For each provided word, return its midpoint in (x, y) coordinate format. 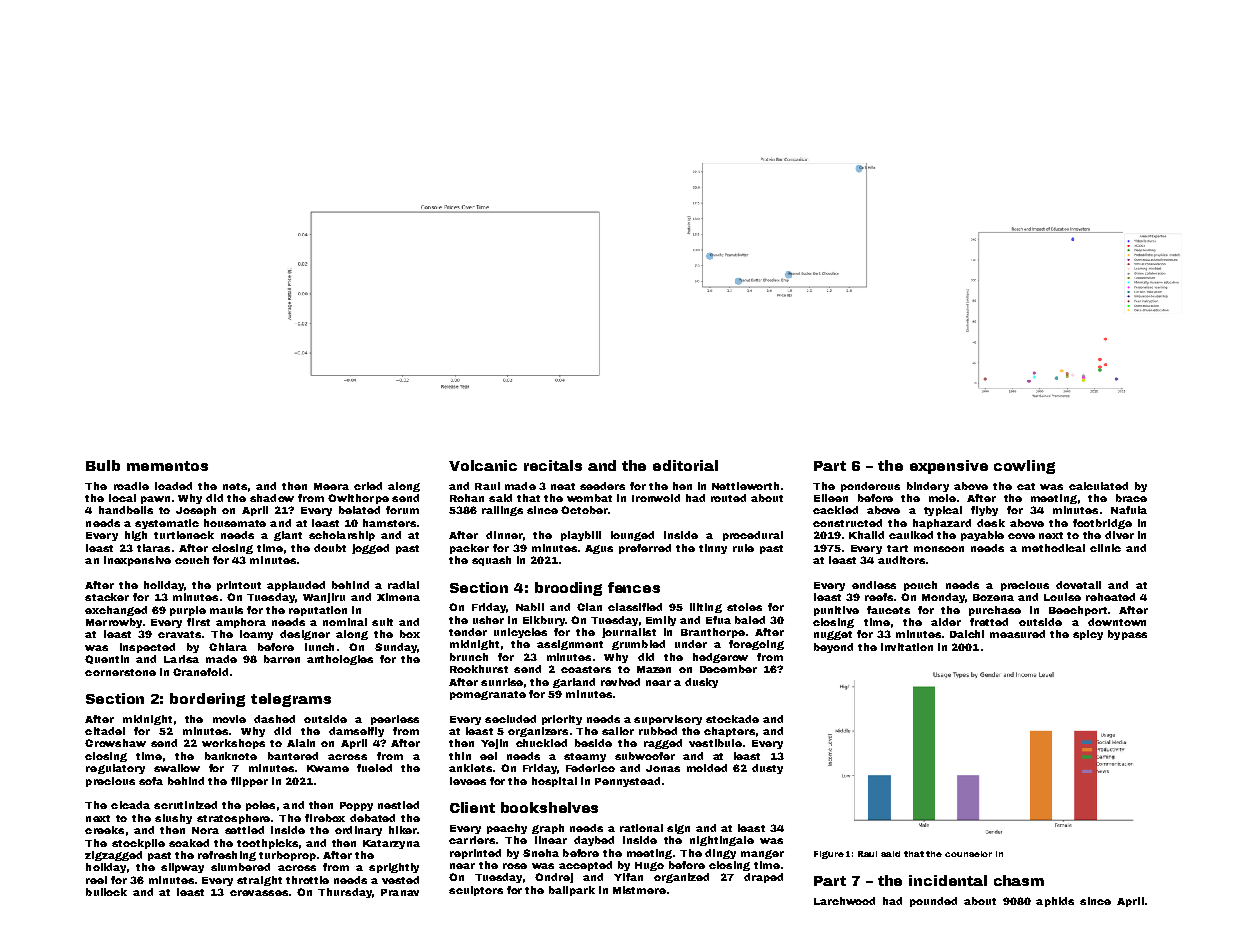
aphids (1055, 902)
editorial (685, 465)
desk (991, 523)
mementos (167, 466)
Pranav (400, 892)
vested (400, 880)
